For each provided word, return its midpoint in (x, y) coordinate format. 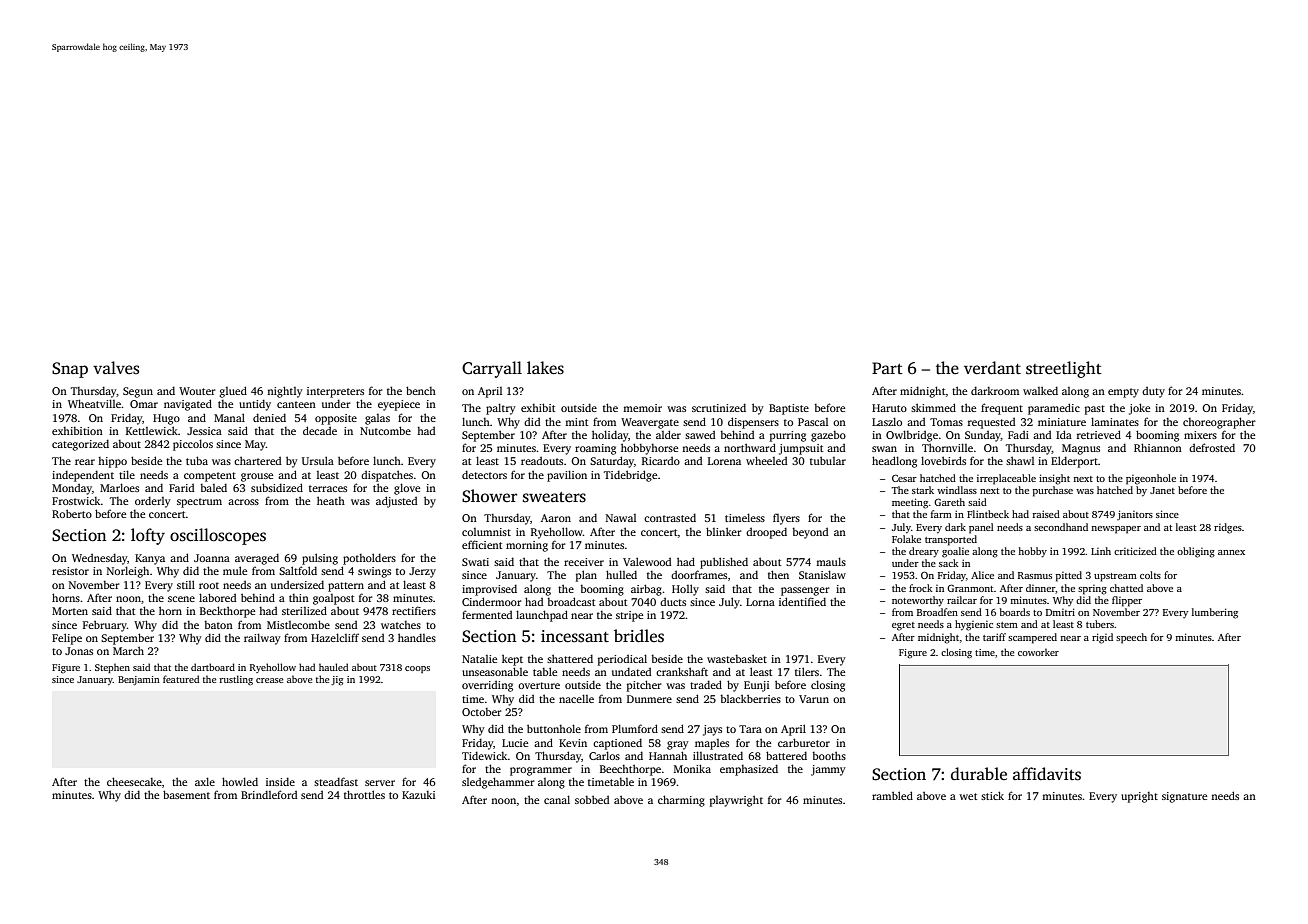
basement (186, 794)
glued (233, 392)
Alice (982, 575)
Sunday (983, 436)
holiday (610, 436)
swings (374, 572)
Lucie (515, 743)
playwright (736, 801)
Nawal (621, 518)
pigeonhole (1151, 479)
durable (979, 773)
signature (1184, 797)
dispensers (753, 423)
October (482, 712)
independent (83, 476)
